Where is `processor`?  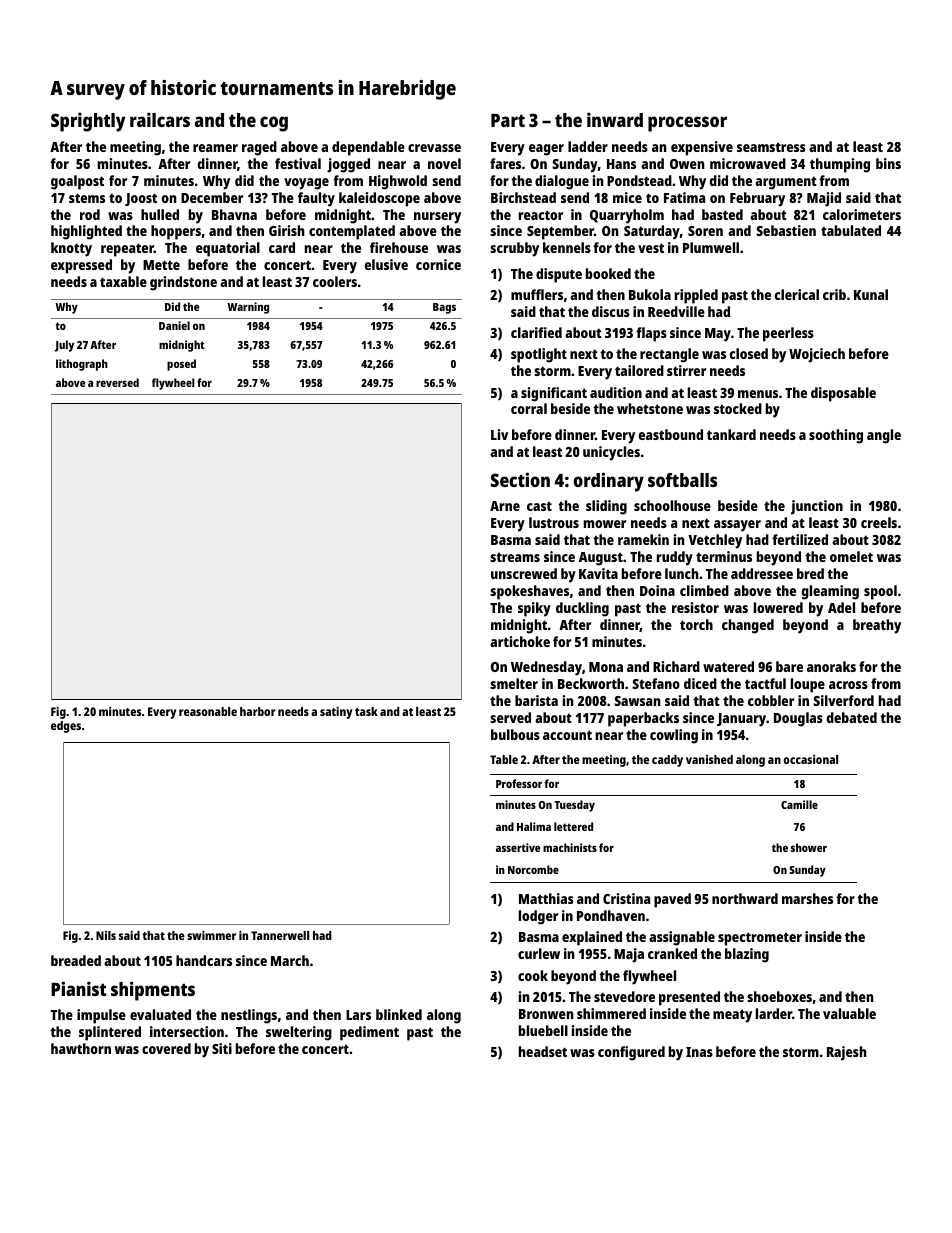 processor is located at coordinates (687, 124).
